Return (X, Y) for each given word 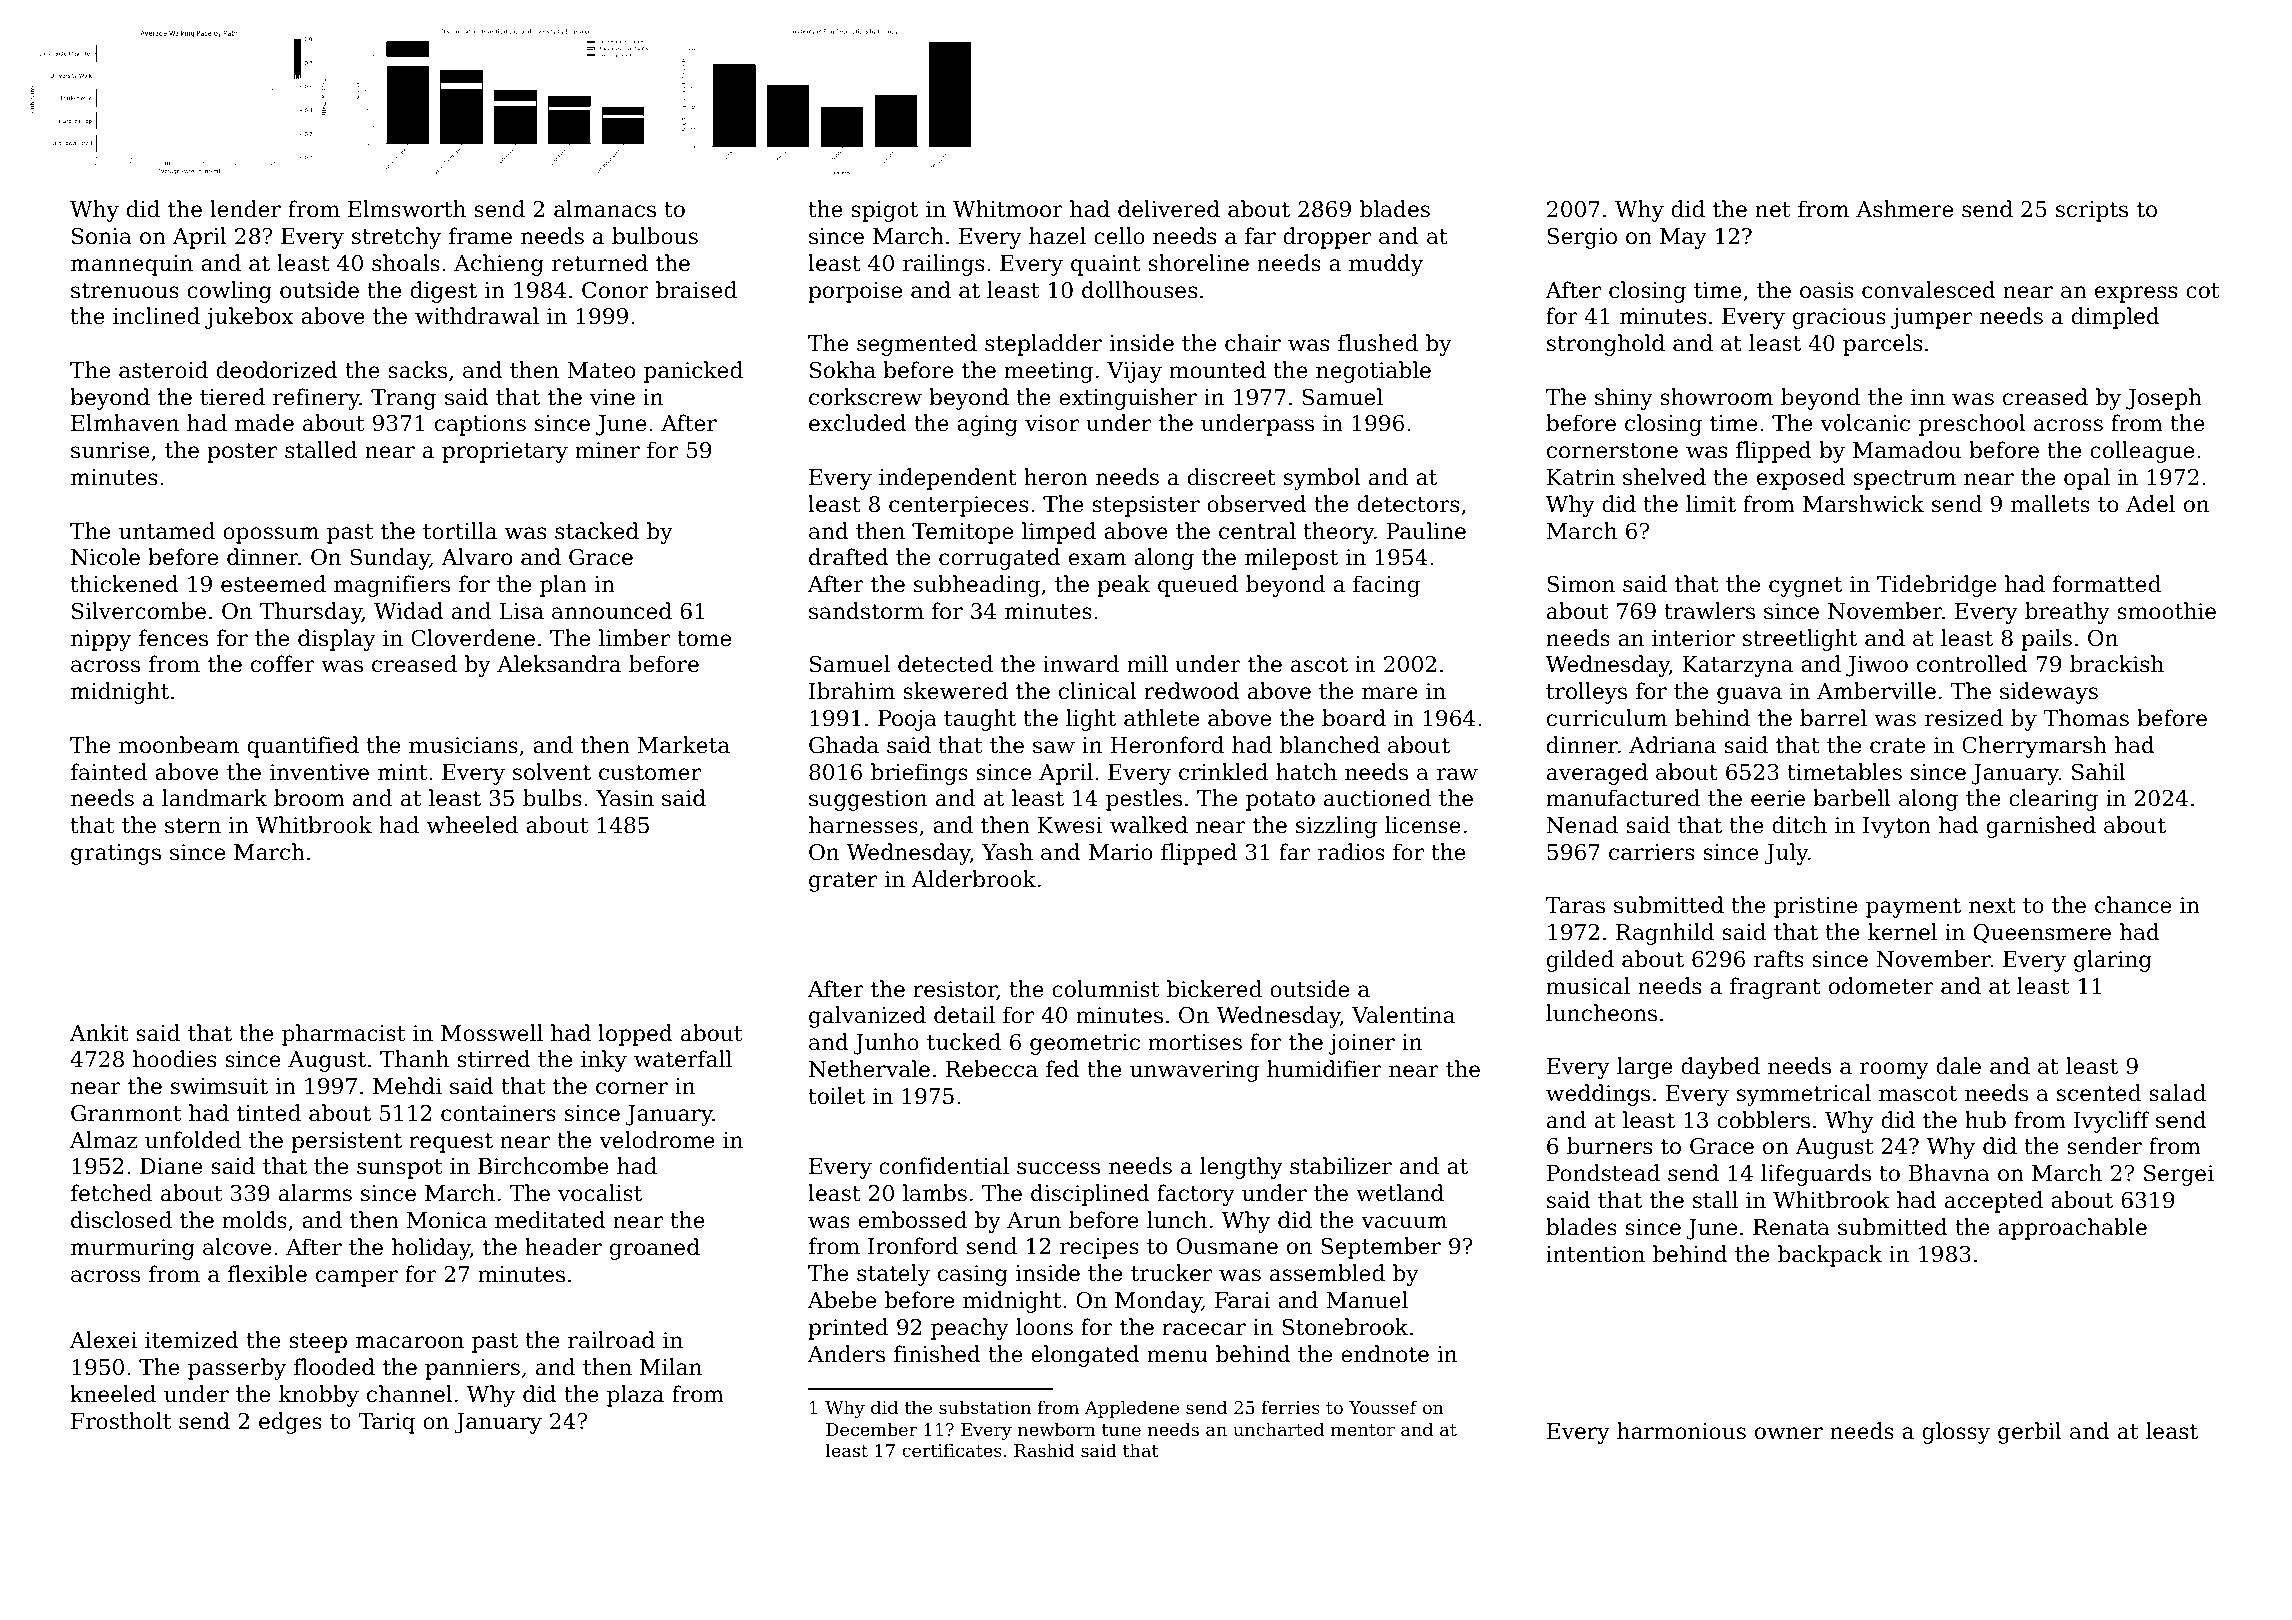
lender (245, 209)
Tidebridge (1936, 586)
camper (357, 1278)
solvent (552, 772)
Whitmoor (1008, 209)
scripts (2092, 211)
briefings (919, 774)
